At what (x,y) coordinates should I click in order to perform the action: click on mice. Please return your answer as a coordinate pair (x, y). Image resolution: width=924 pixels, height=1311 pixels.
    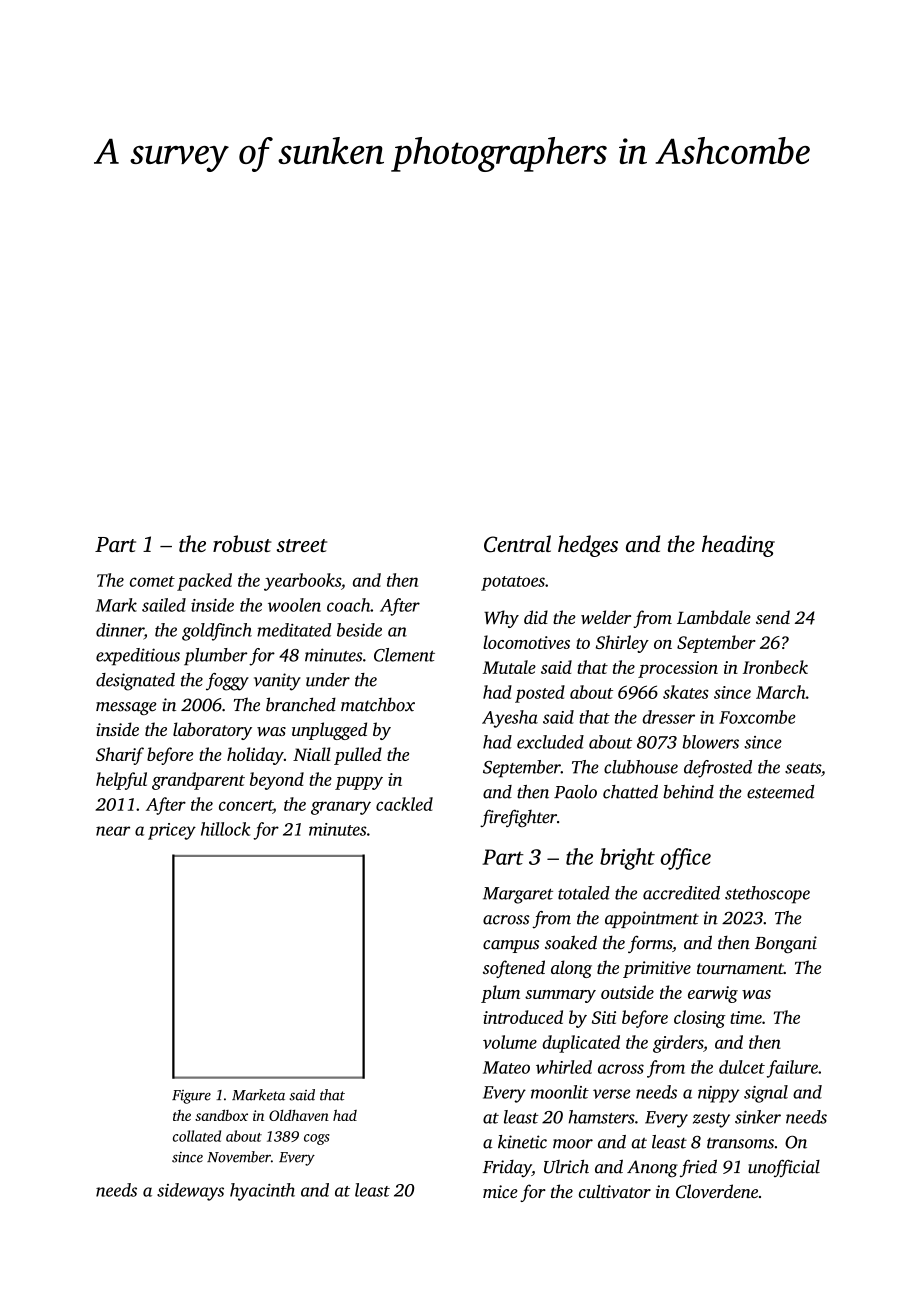
    Looking at the image, I should click on (500, 1191).
